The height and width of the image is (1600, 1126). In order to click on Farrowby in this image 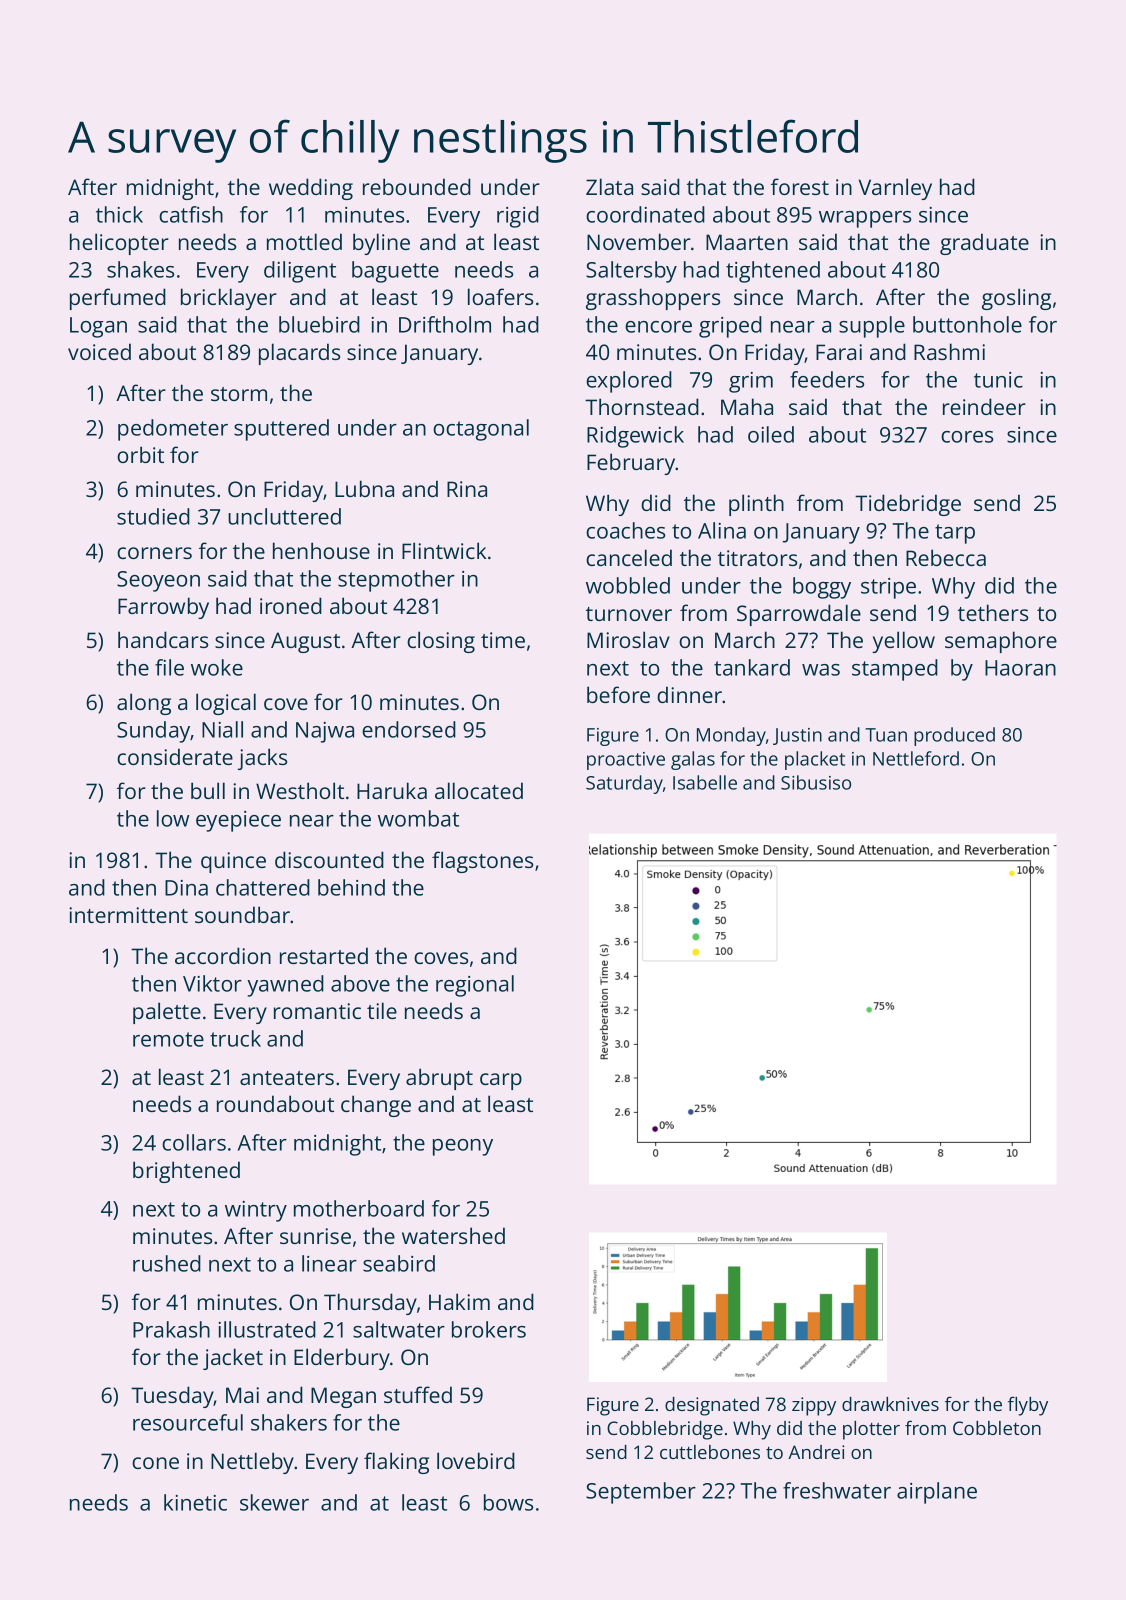, I will do `click(163, 608)`.
